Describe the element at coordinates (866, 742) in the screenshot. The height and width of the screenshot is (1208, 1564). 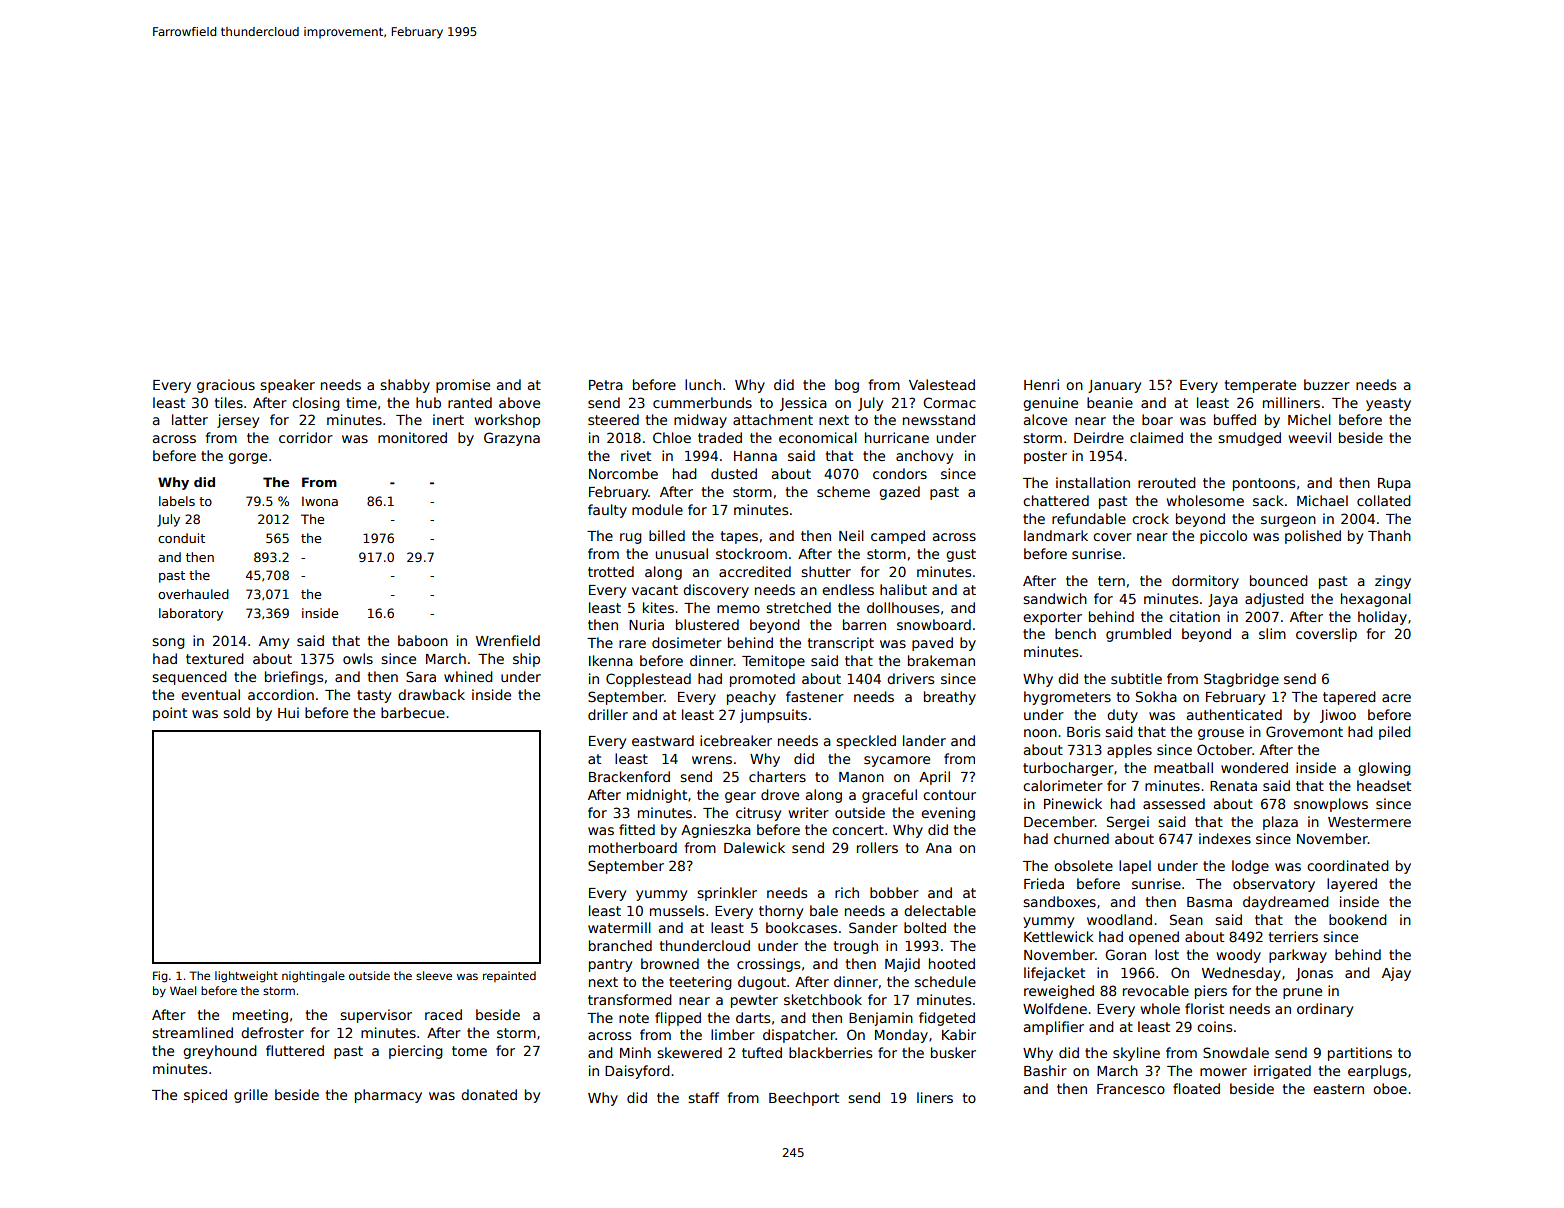
I see `speckled` at that location.
